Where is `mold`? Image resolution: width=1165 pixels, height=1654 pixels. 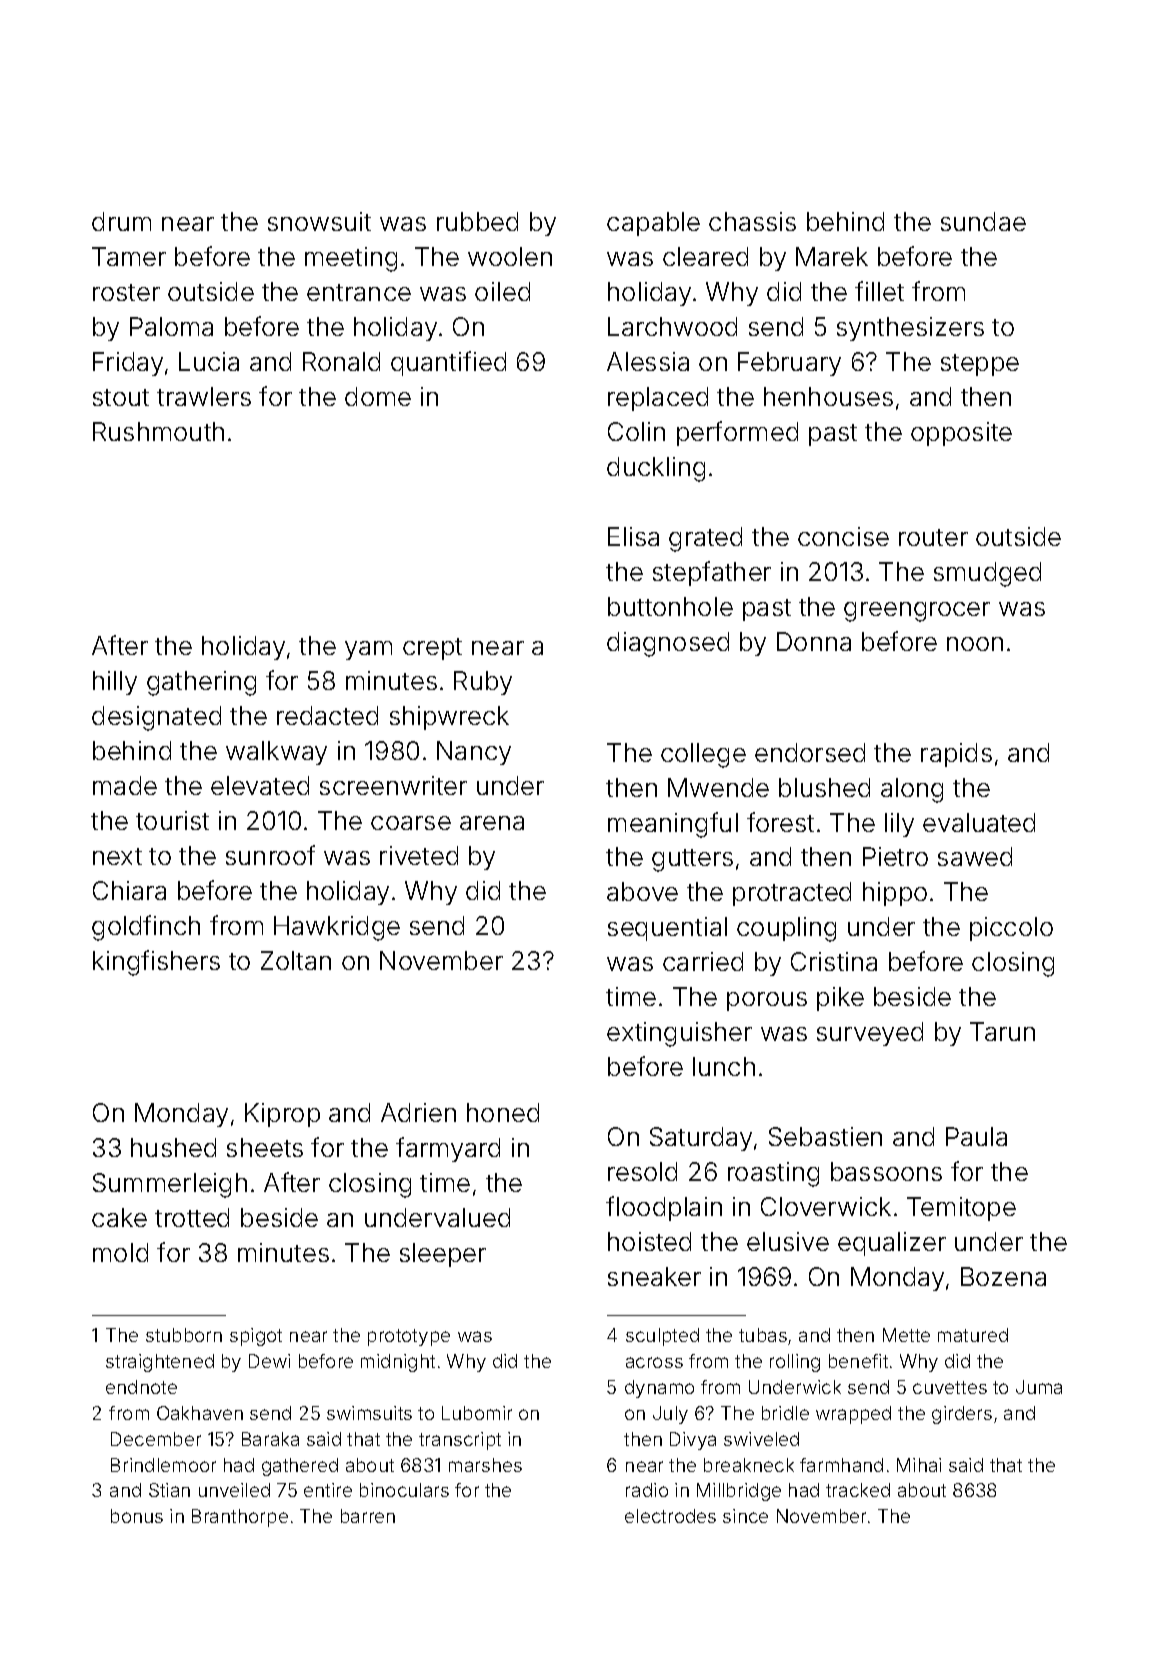 mold is located at coordinates (120, 1252).
